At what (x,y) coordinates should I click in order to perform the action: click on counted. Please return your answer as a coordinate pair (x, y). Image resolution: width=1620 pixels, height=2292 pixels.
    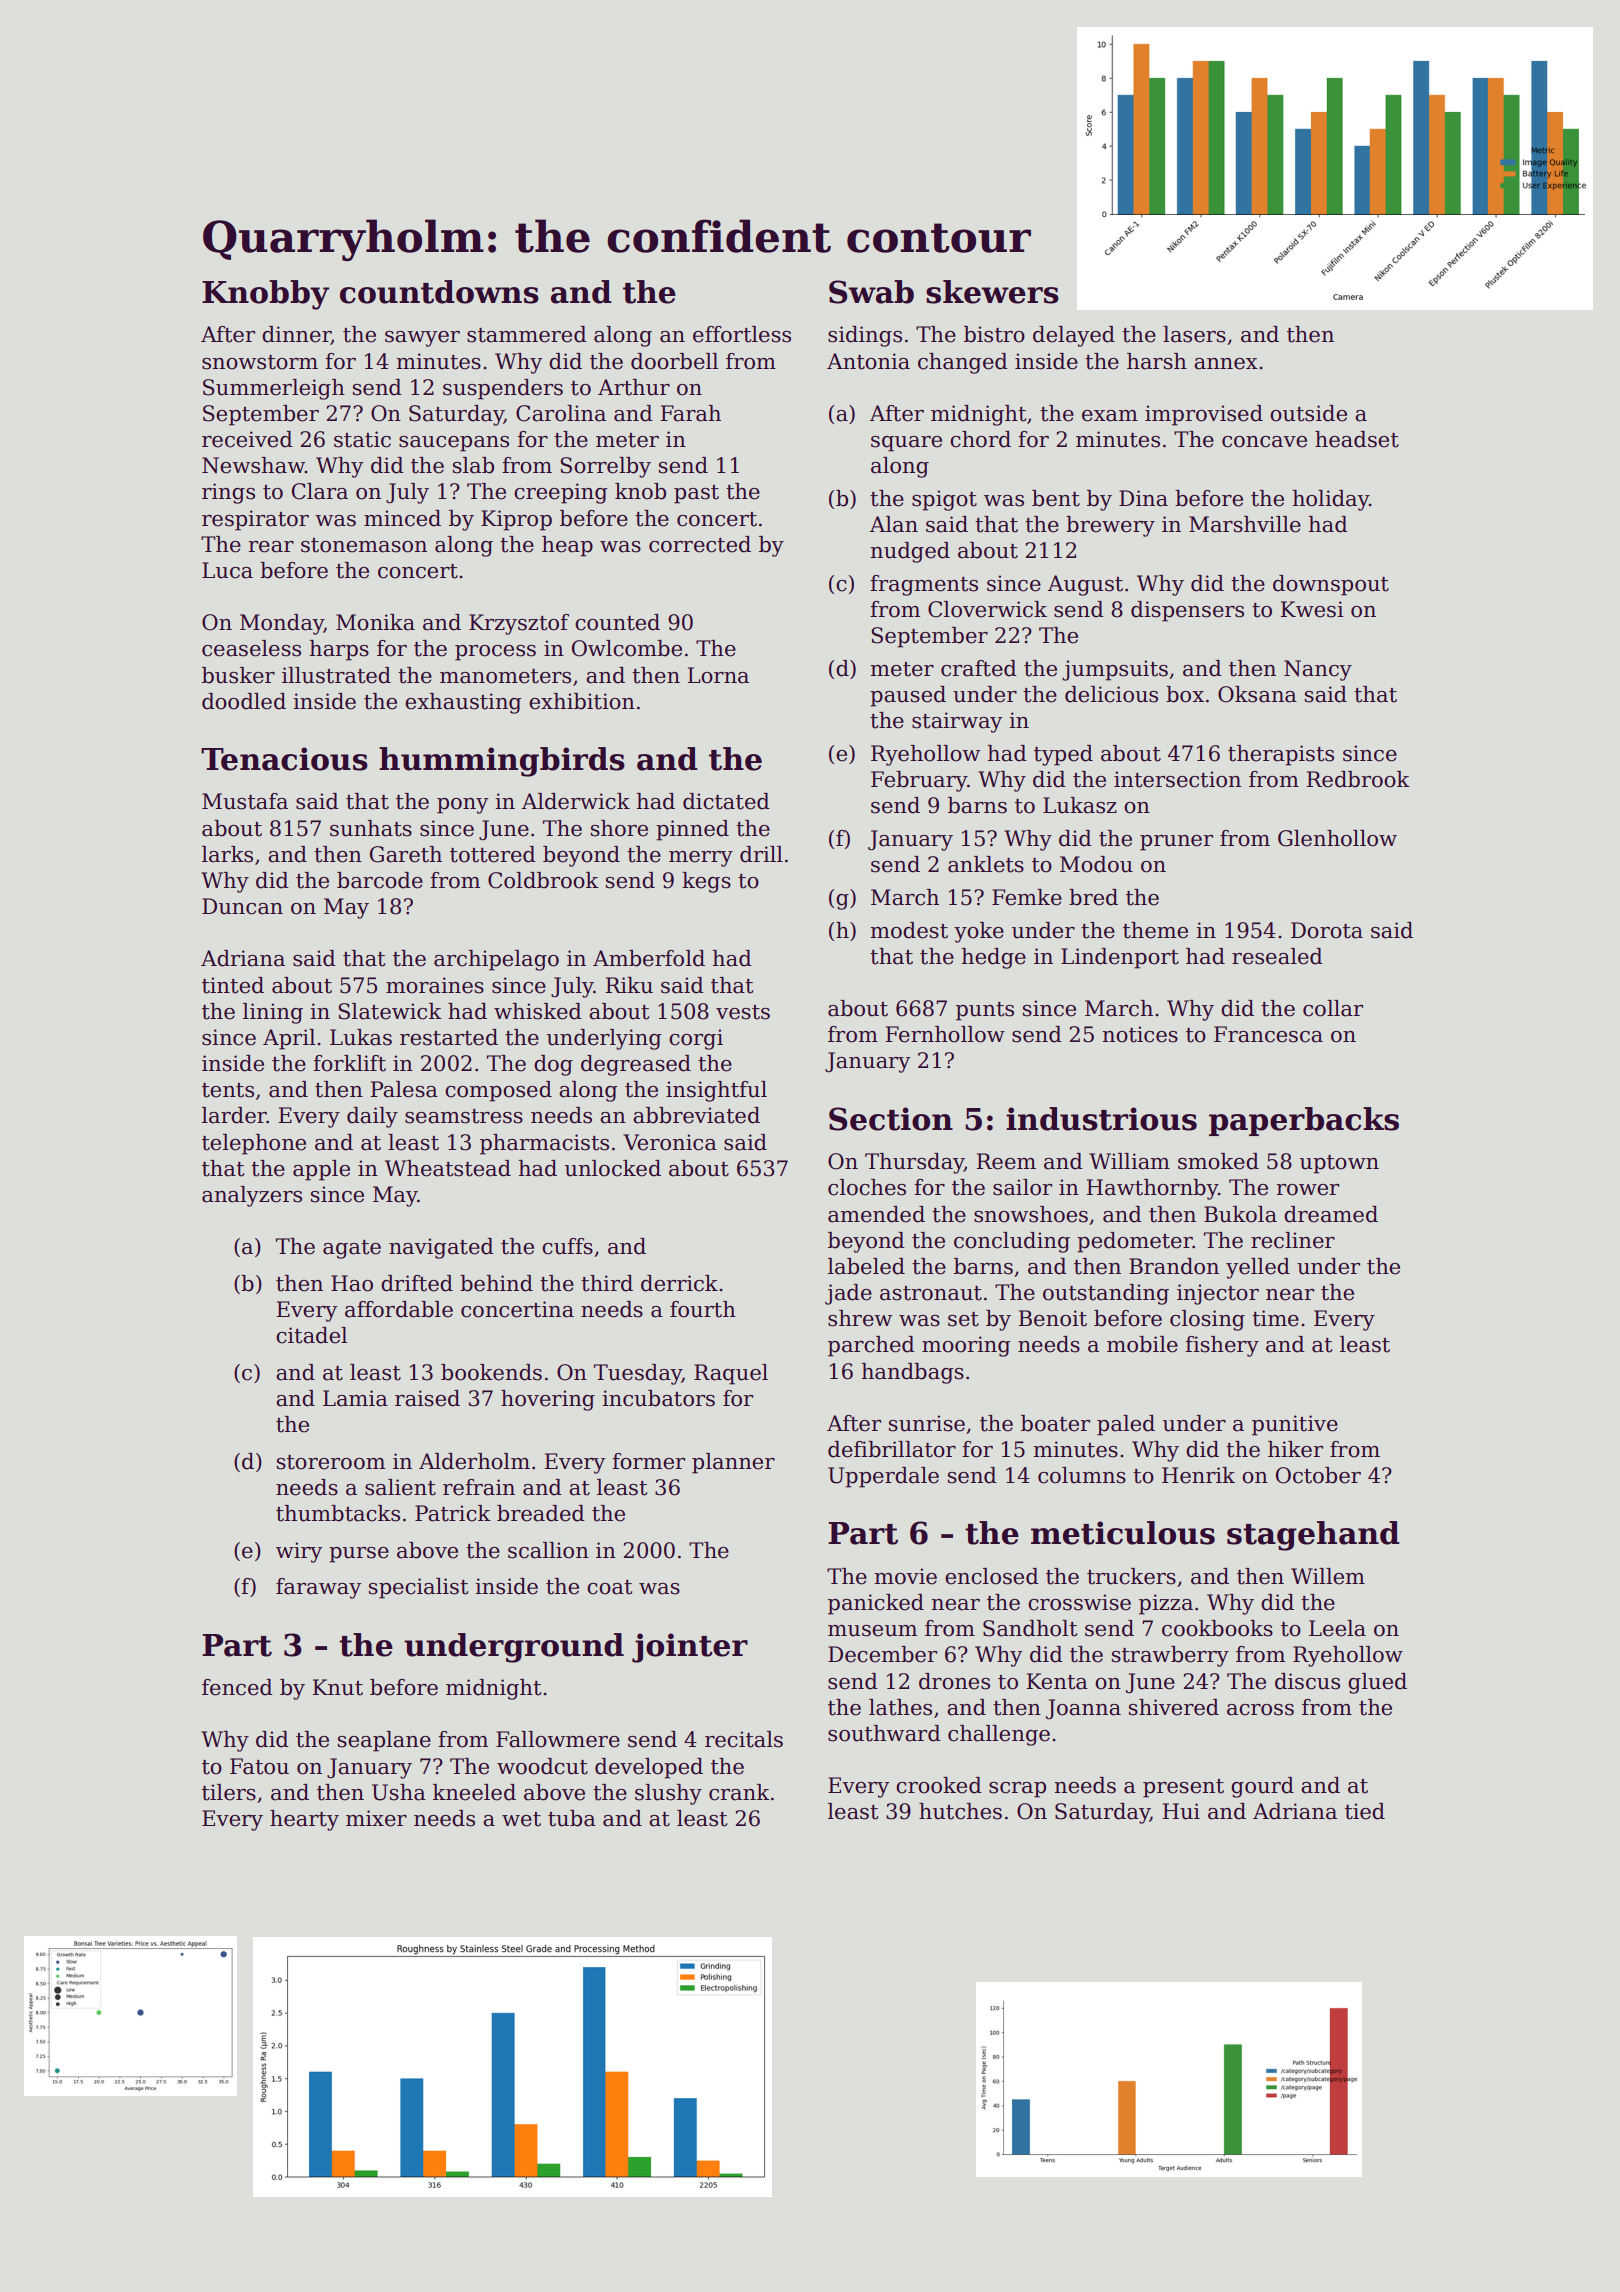
    Looking at the image, I should click on (617, 622).
